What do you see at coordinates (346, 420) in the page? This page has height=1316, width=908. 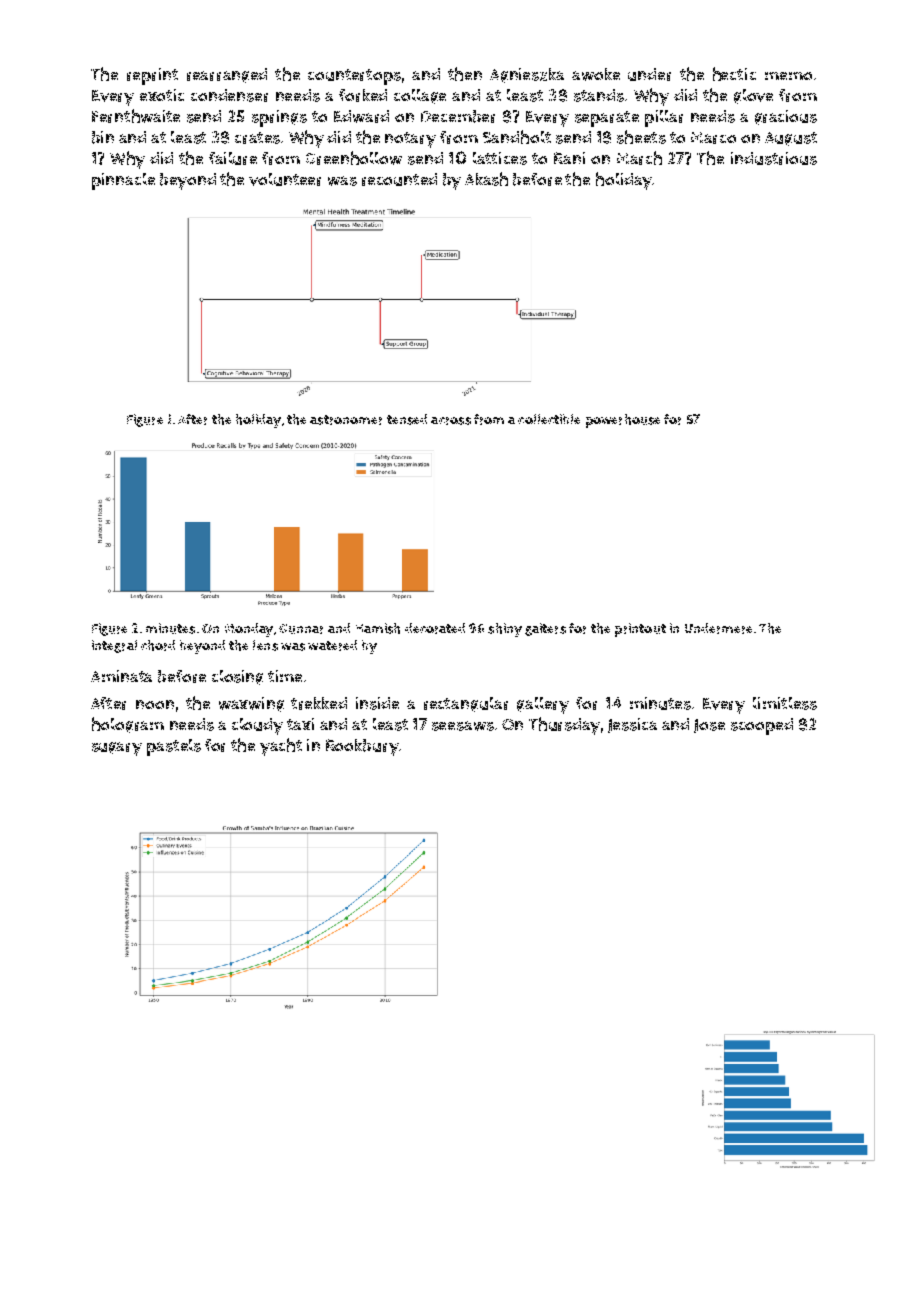 I see `astronomer` at bounding box center [346, 420].
